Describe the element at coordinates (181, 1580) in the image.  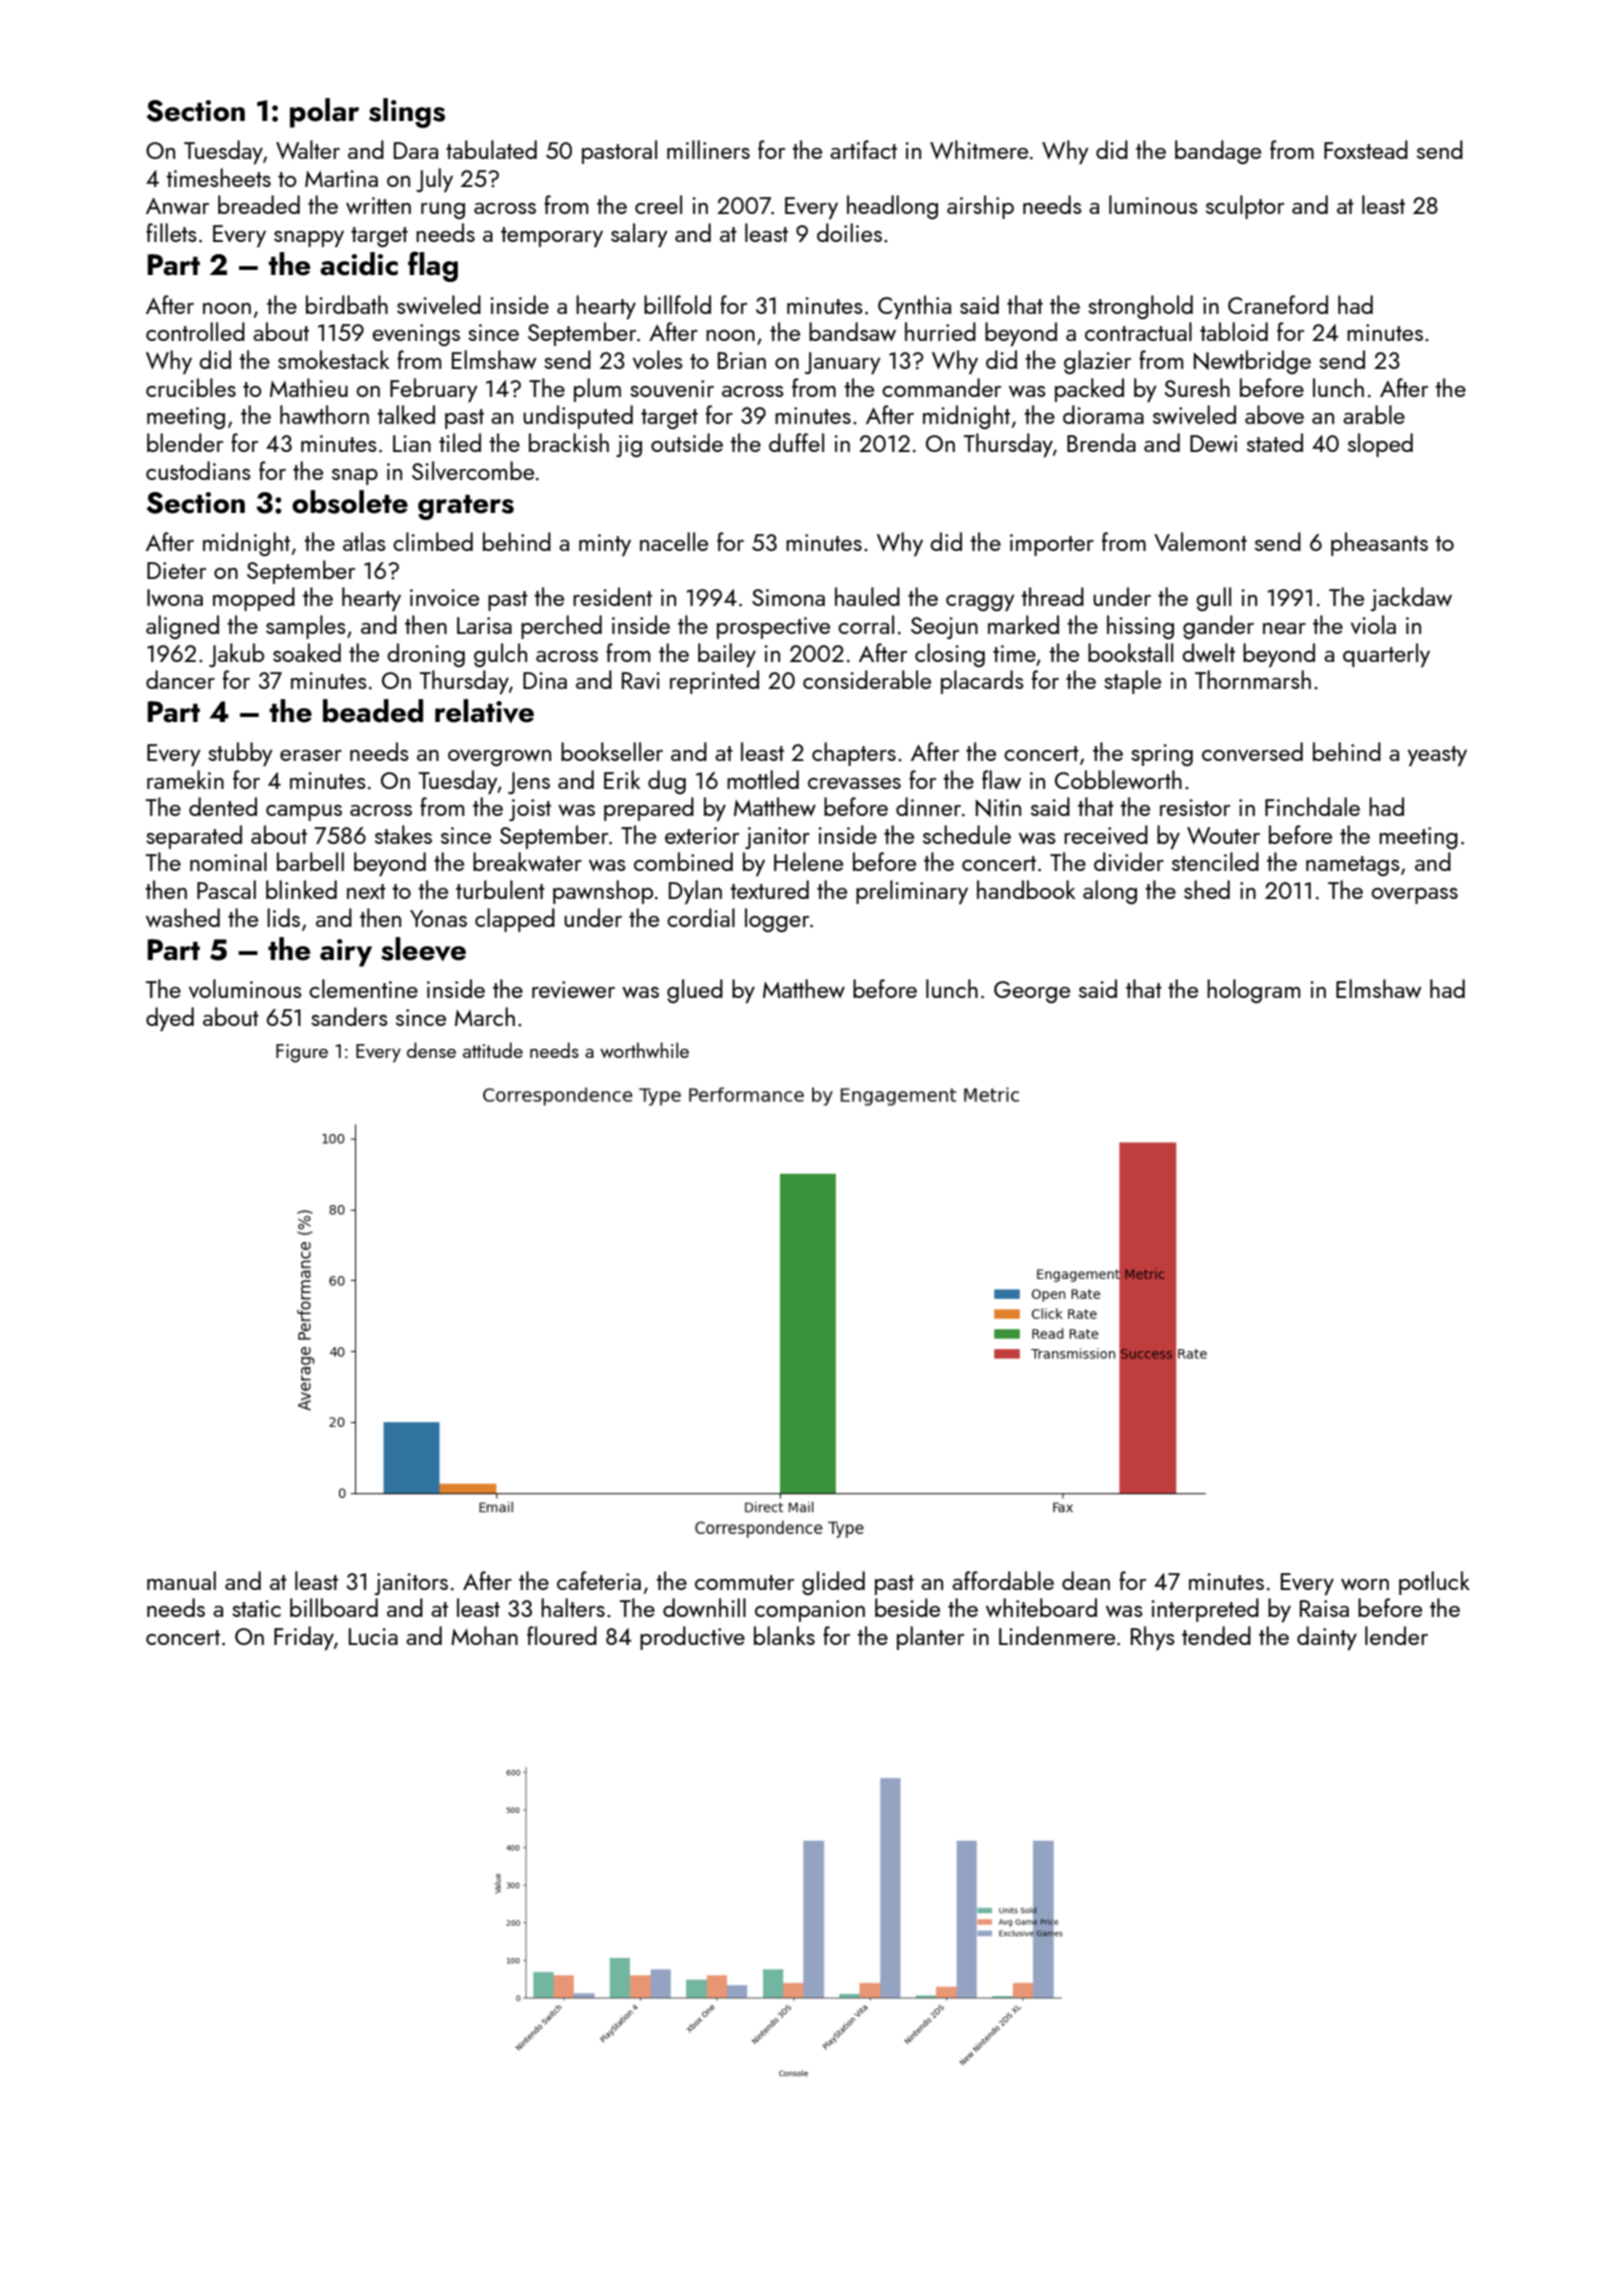
I see `manual` at that location.
